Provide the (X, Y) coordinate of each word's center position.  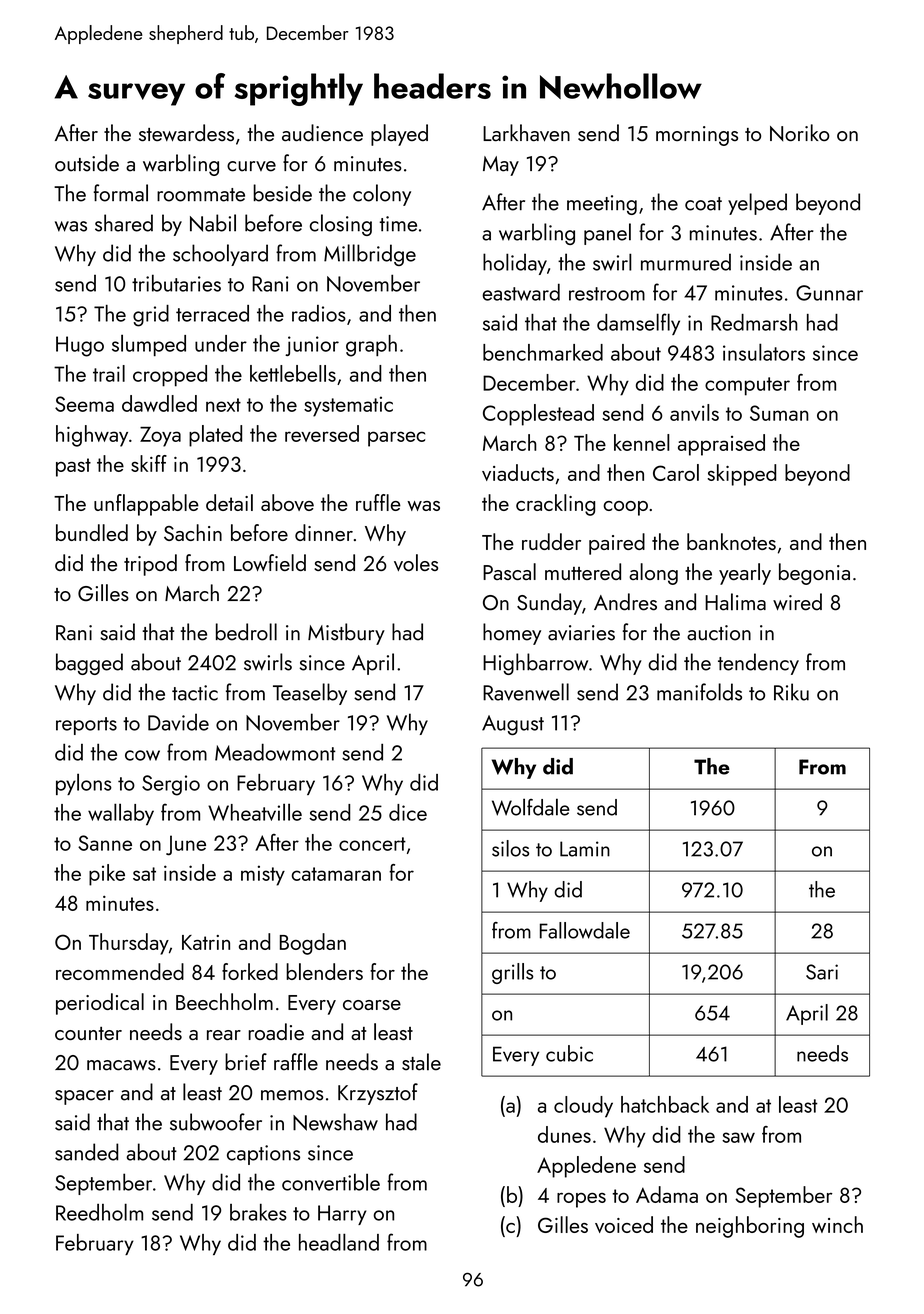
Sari (822, 972)
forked (250, 971)
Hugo (80, 346)
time (398, 224)
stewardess (186, 132)
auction (719, 633)
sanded (86, 1152)
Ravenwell (526, 692)
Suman (779, 413)
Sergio (171, 785)
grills (513, 973)
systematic (348, 406)
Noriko (800, 132)
